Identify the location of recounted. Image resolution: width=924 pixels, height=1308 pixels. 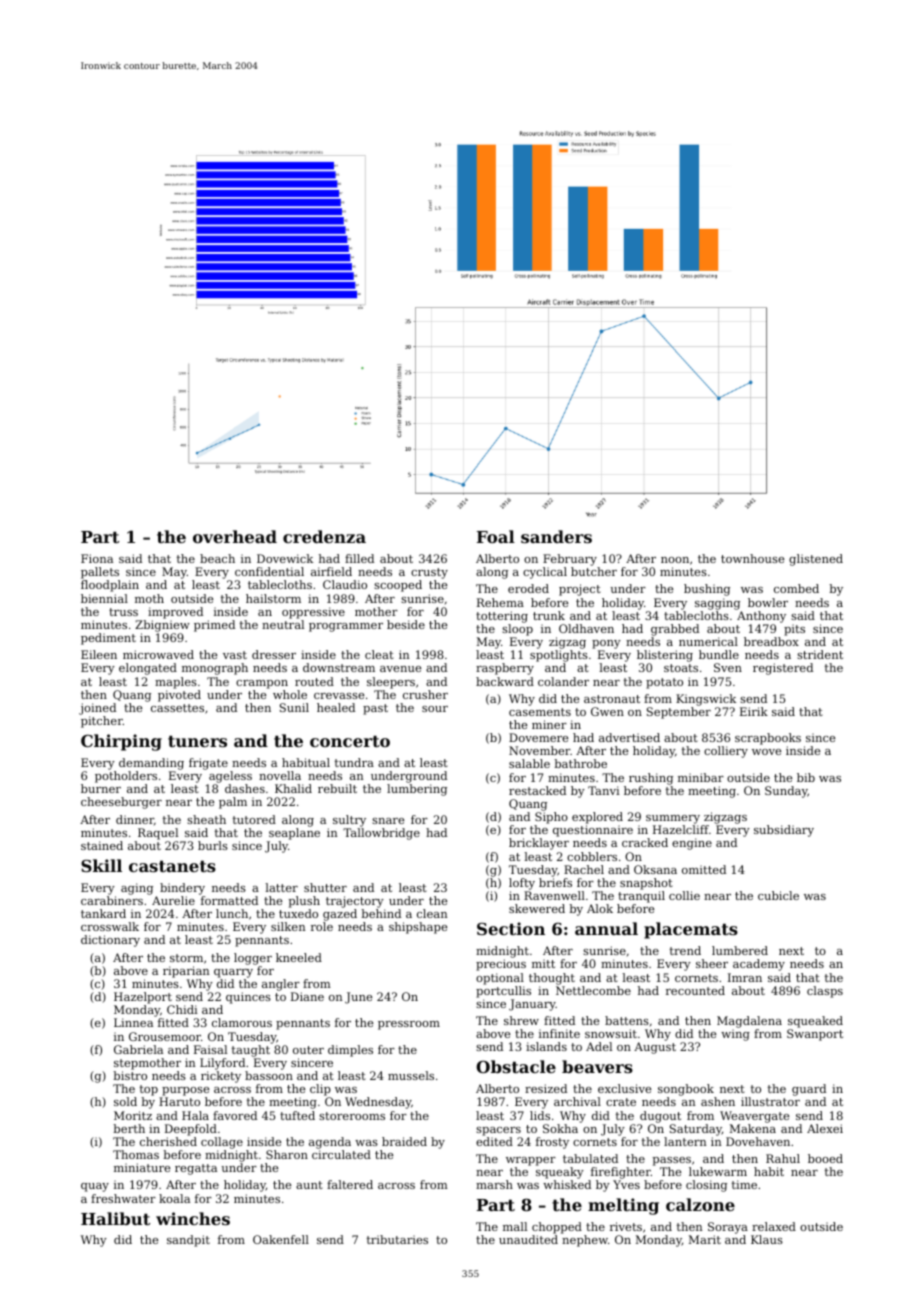
(695, 990).
